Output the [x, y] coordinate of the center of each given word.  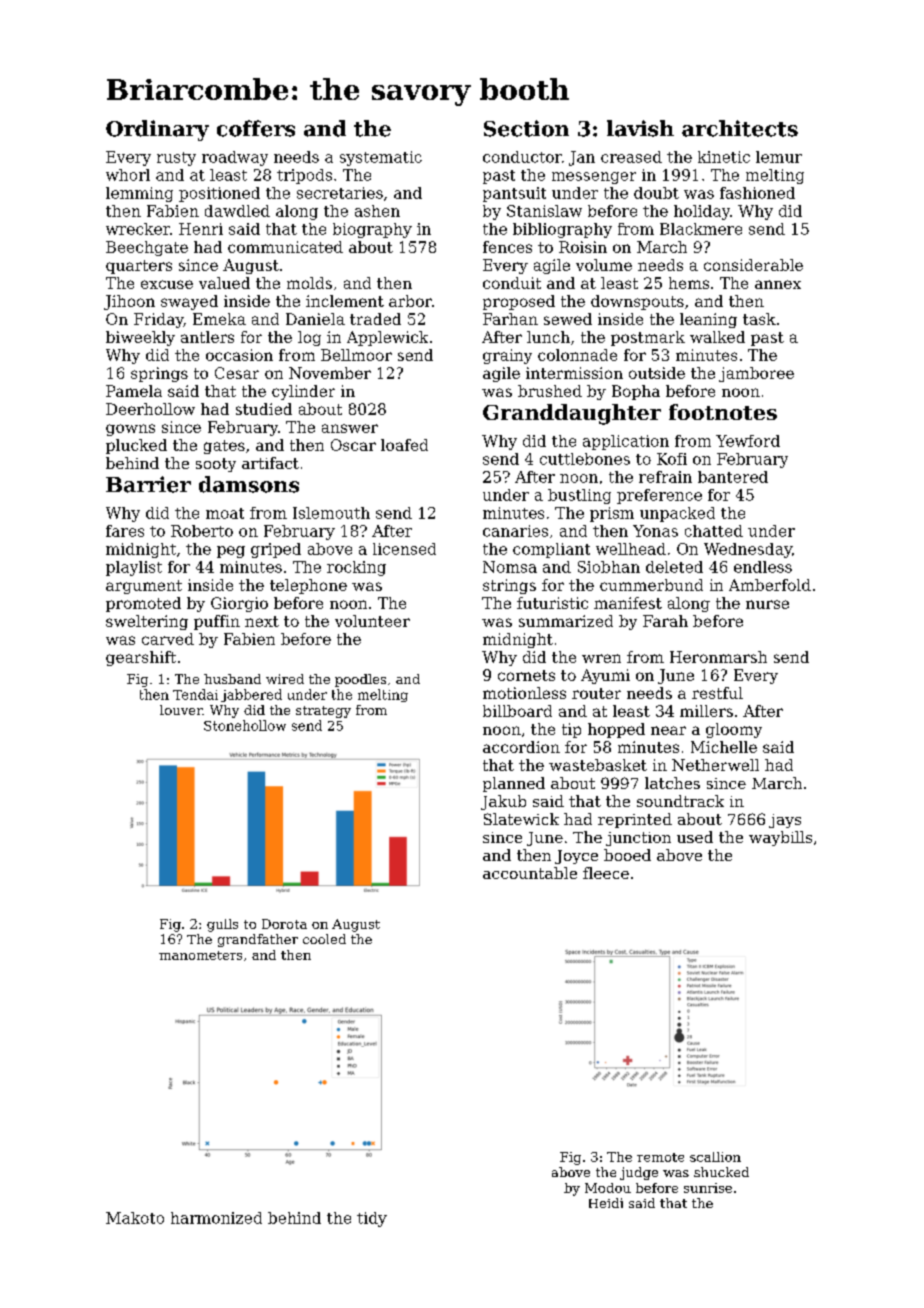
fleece [606, 873]
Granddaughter [572, 414]
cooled [324, 939]
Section [526, 128]
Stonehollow [245, 725]
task [759, 319]
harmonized [216, 1218]
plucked [136, 446]
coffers [256, 128]
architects [740, 128]
